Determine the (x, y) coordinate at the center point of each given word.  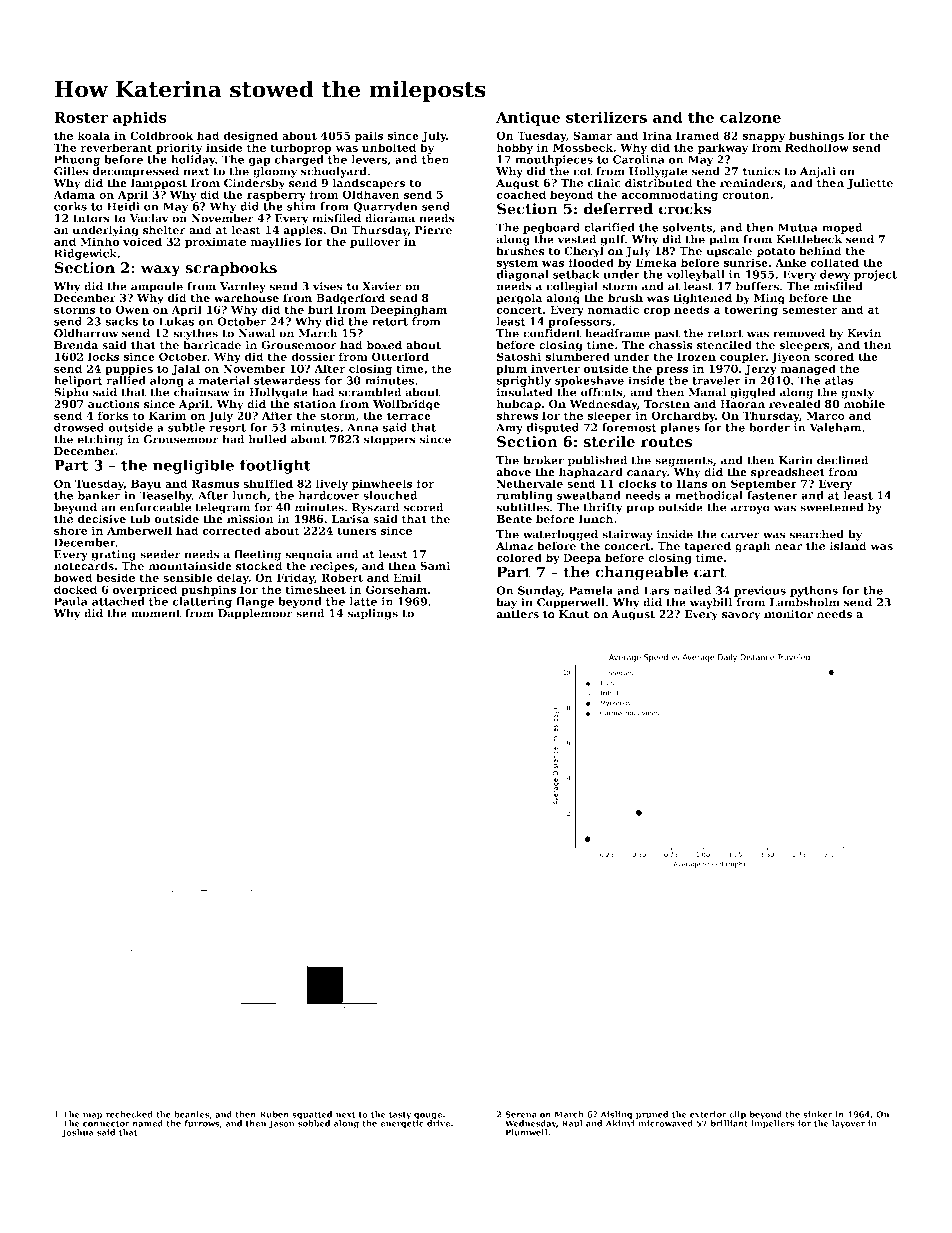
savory (741, 616)
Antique (528, 118)
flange (255, 602)
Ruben (274, 1114)
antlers (517, 614)
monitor (788, 614)
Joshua (78, 1133)
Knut (574, 614)
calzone (750, 117)
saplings (373, 614)
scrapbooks (231, 269)
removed (799, 333)
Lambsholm (805, 602)
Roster (81, 117)
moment (156, 614)
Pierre (433, 230)
